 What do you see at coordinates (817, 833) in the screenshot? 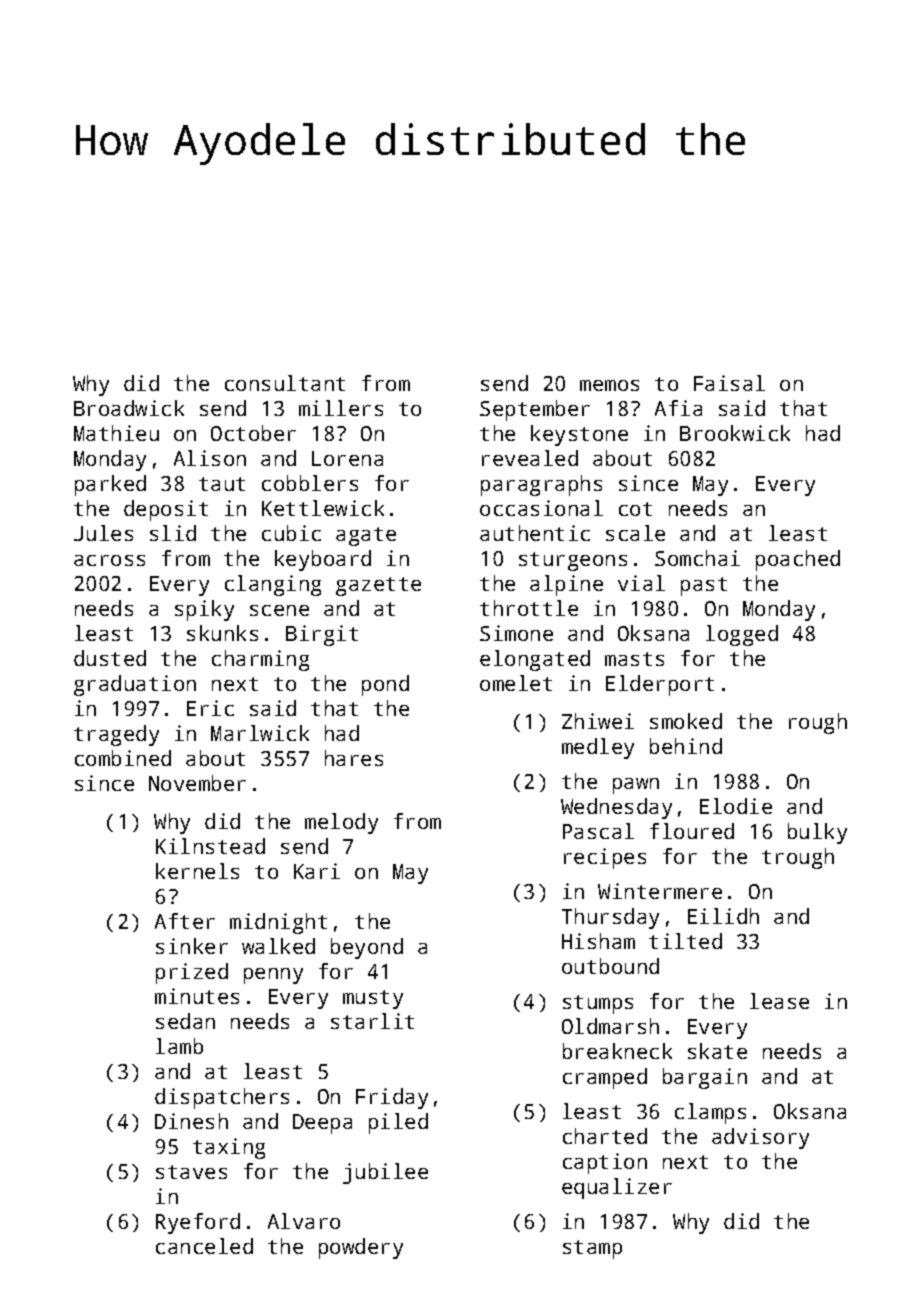
I see `bulky` at bounding box center [817, 833].
